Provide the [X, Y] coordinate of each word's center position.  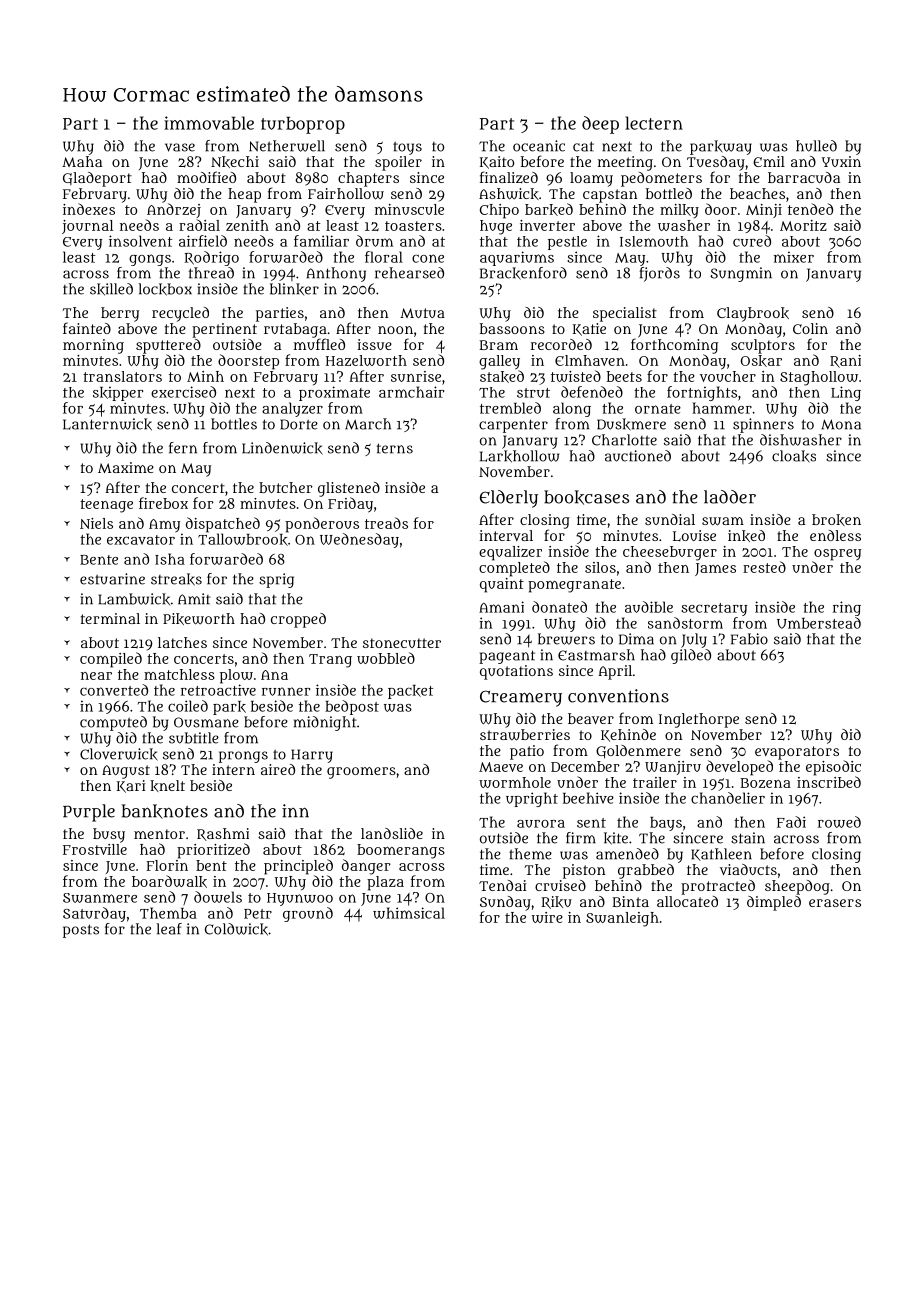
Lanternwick [107, 424]
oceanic [539, 146]
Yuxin [841, 161]
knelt [167, 786]
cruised [560, 885]
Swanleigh [622, 919]
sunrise [416, 376]
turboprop [303, 125]
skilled [111, 289]
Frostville [95, 849]
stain [748, 838]
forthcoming [674, 346]
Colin [810, 328]
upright [532, 799]
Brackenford [523, 273]
